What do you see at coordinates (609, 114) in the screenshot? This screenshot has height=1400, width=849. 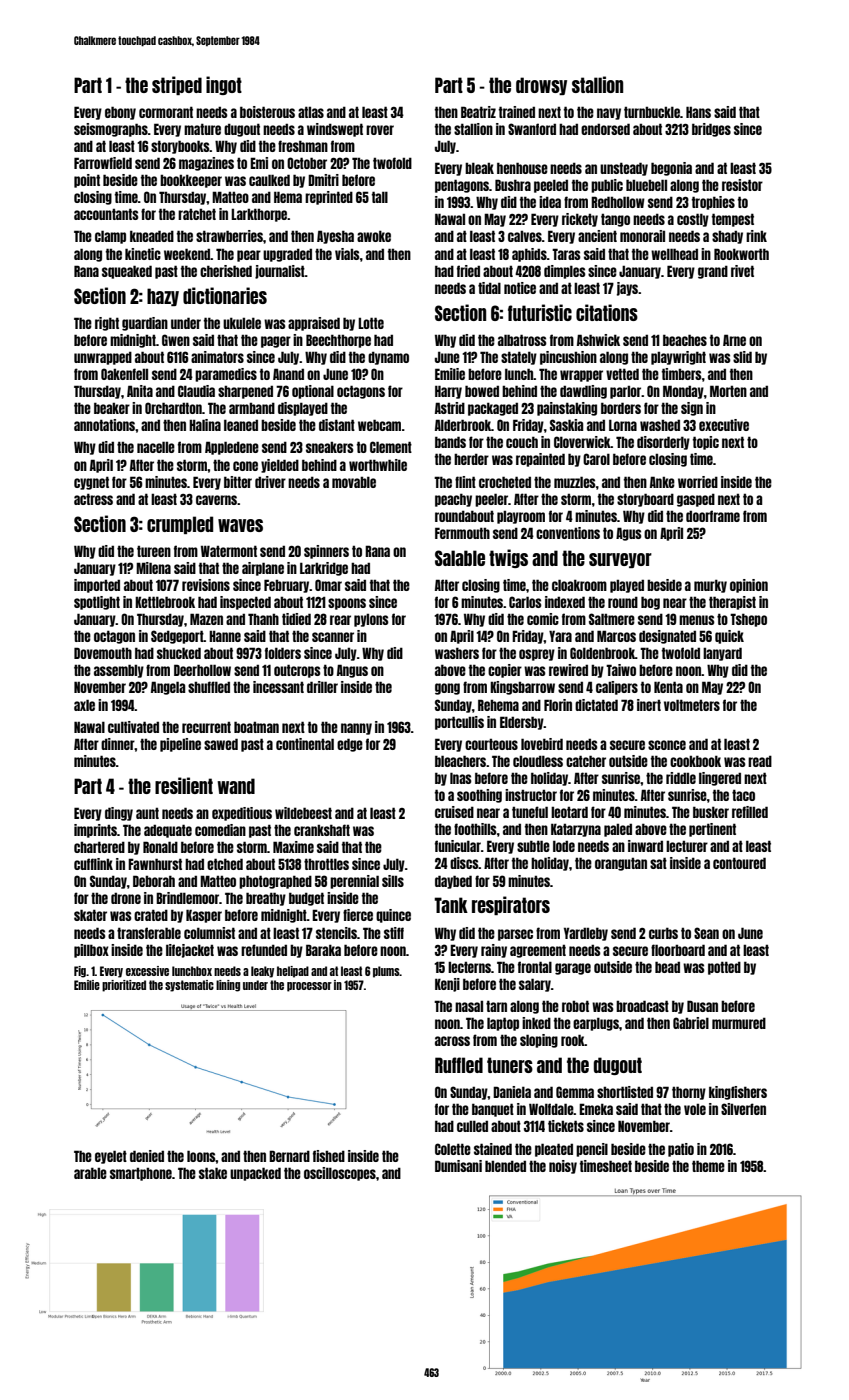 I see `navy` at bounding box center [609, 114].
